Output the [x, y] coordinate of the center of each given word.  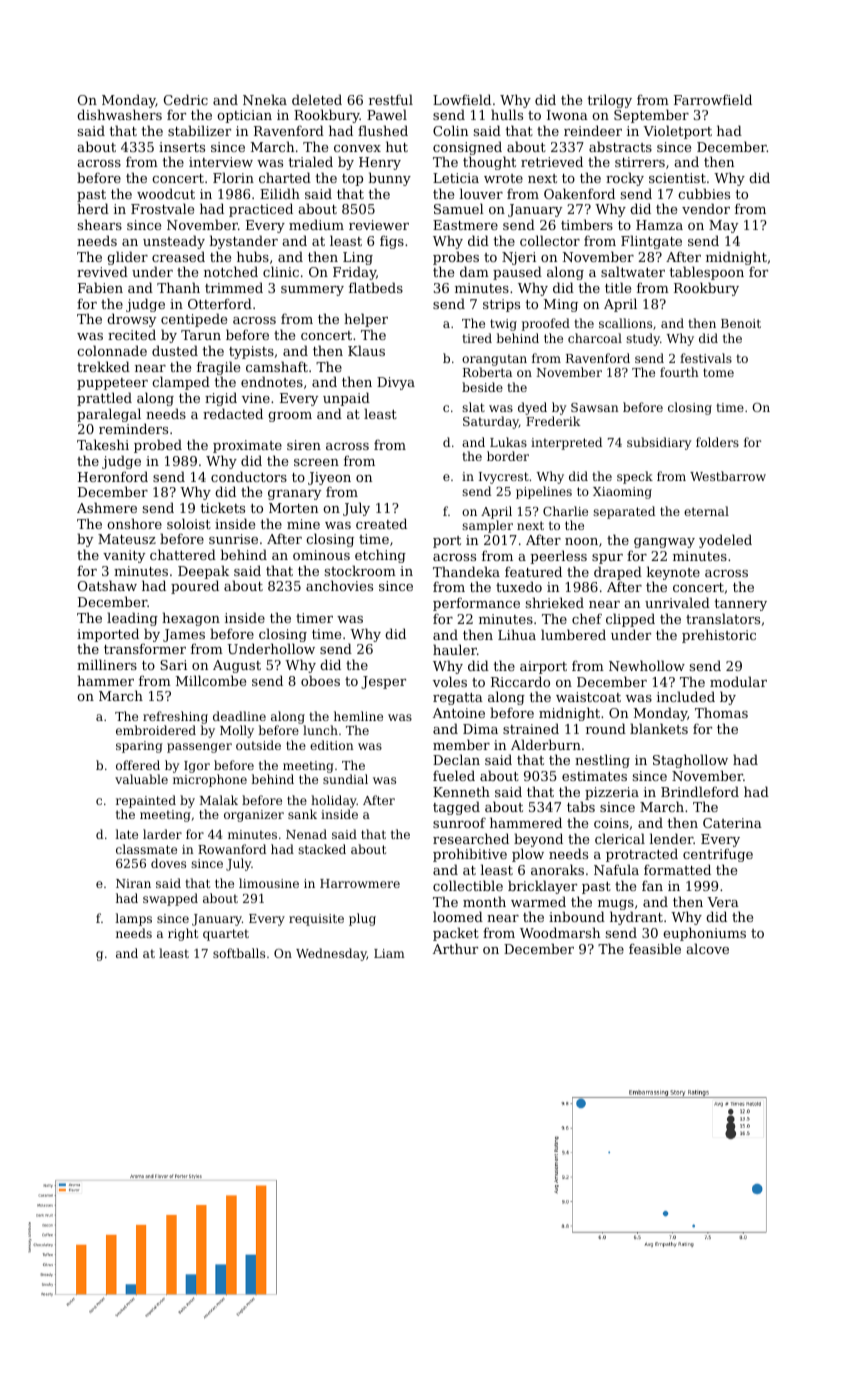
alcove [708, 948]
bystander [244, 242]
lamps [133, 919]
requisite [316, 920]
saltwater [633, 271]
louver [481, 193]
